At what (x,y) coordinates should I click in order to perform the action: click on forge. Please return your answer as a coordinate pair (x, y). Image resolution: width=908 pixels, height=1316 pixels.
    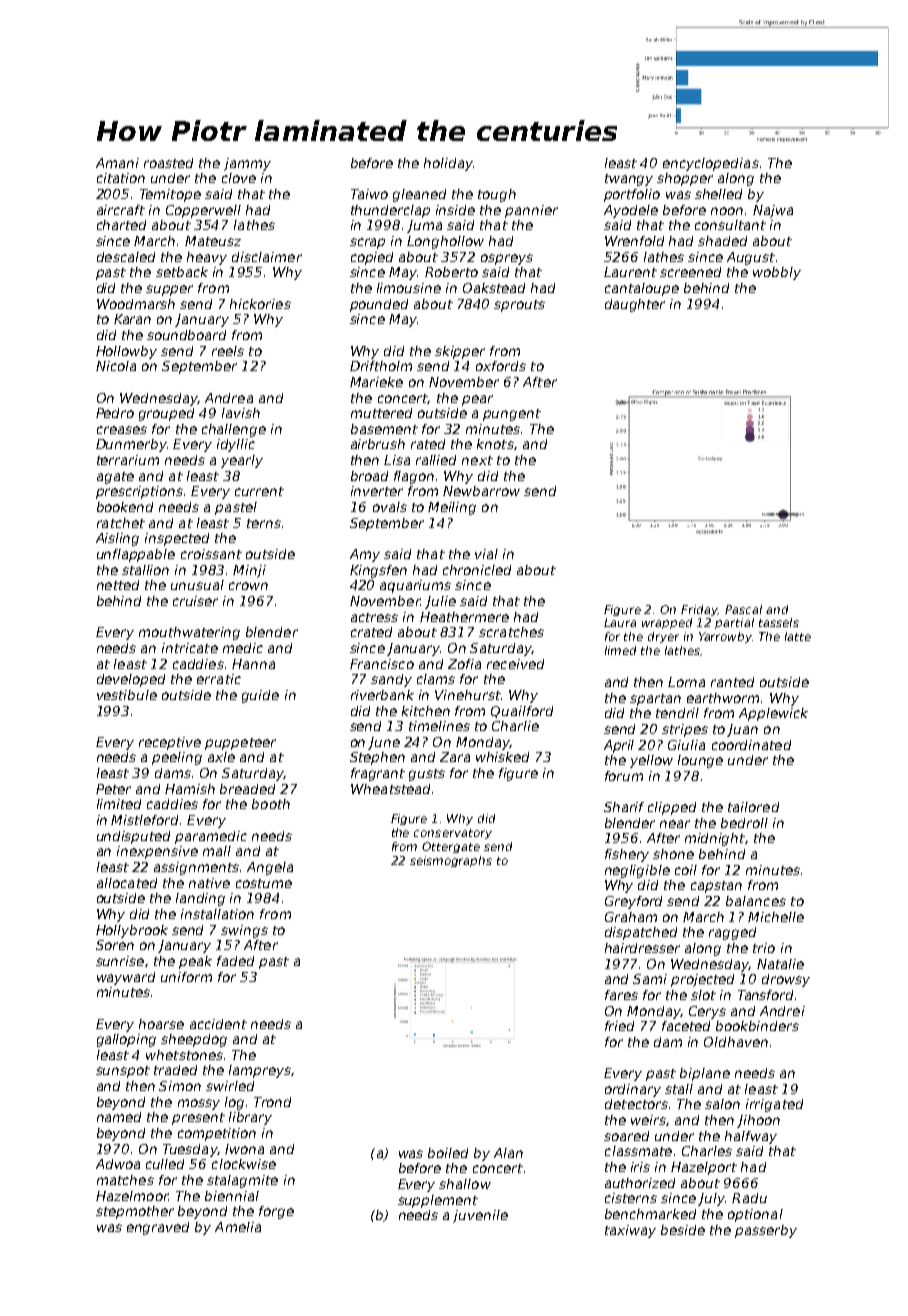
    Looking at the image, I should click on (276, 1212).
